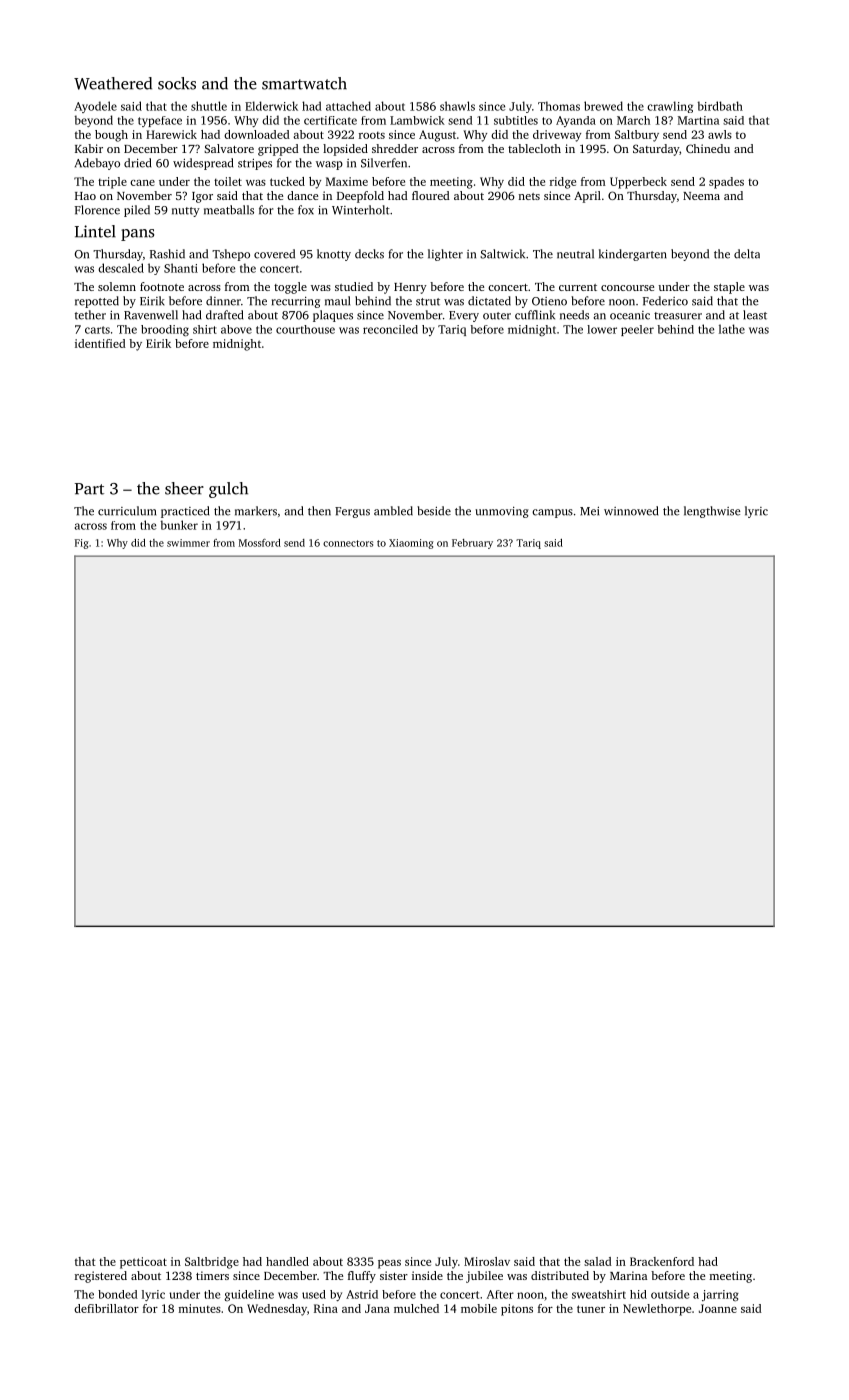 The width and height of the page is (849, 1400). What do you see at coordinates (319, 511) in the page?
I see `then` at bounding box center [319, 511].
